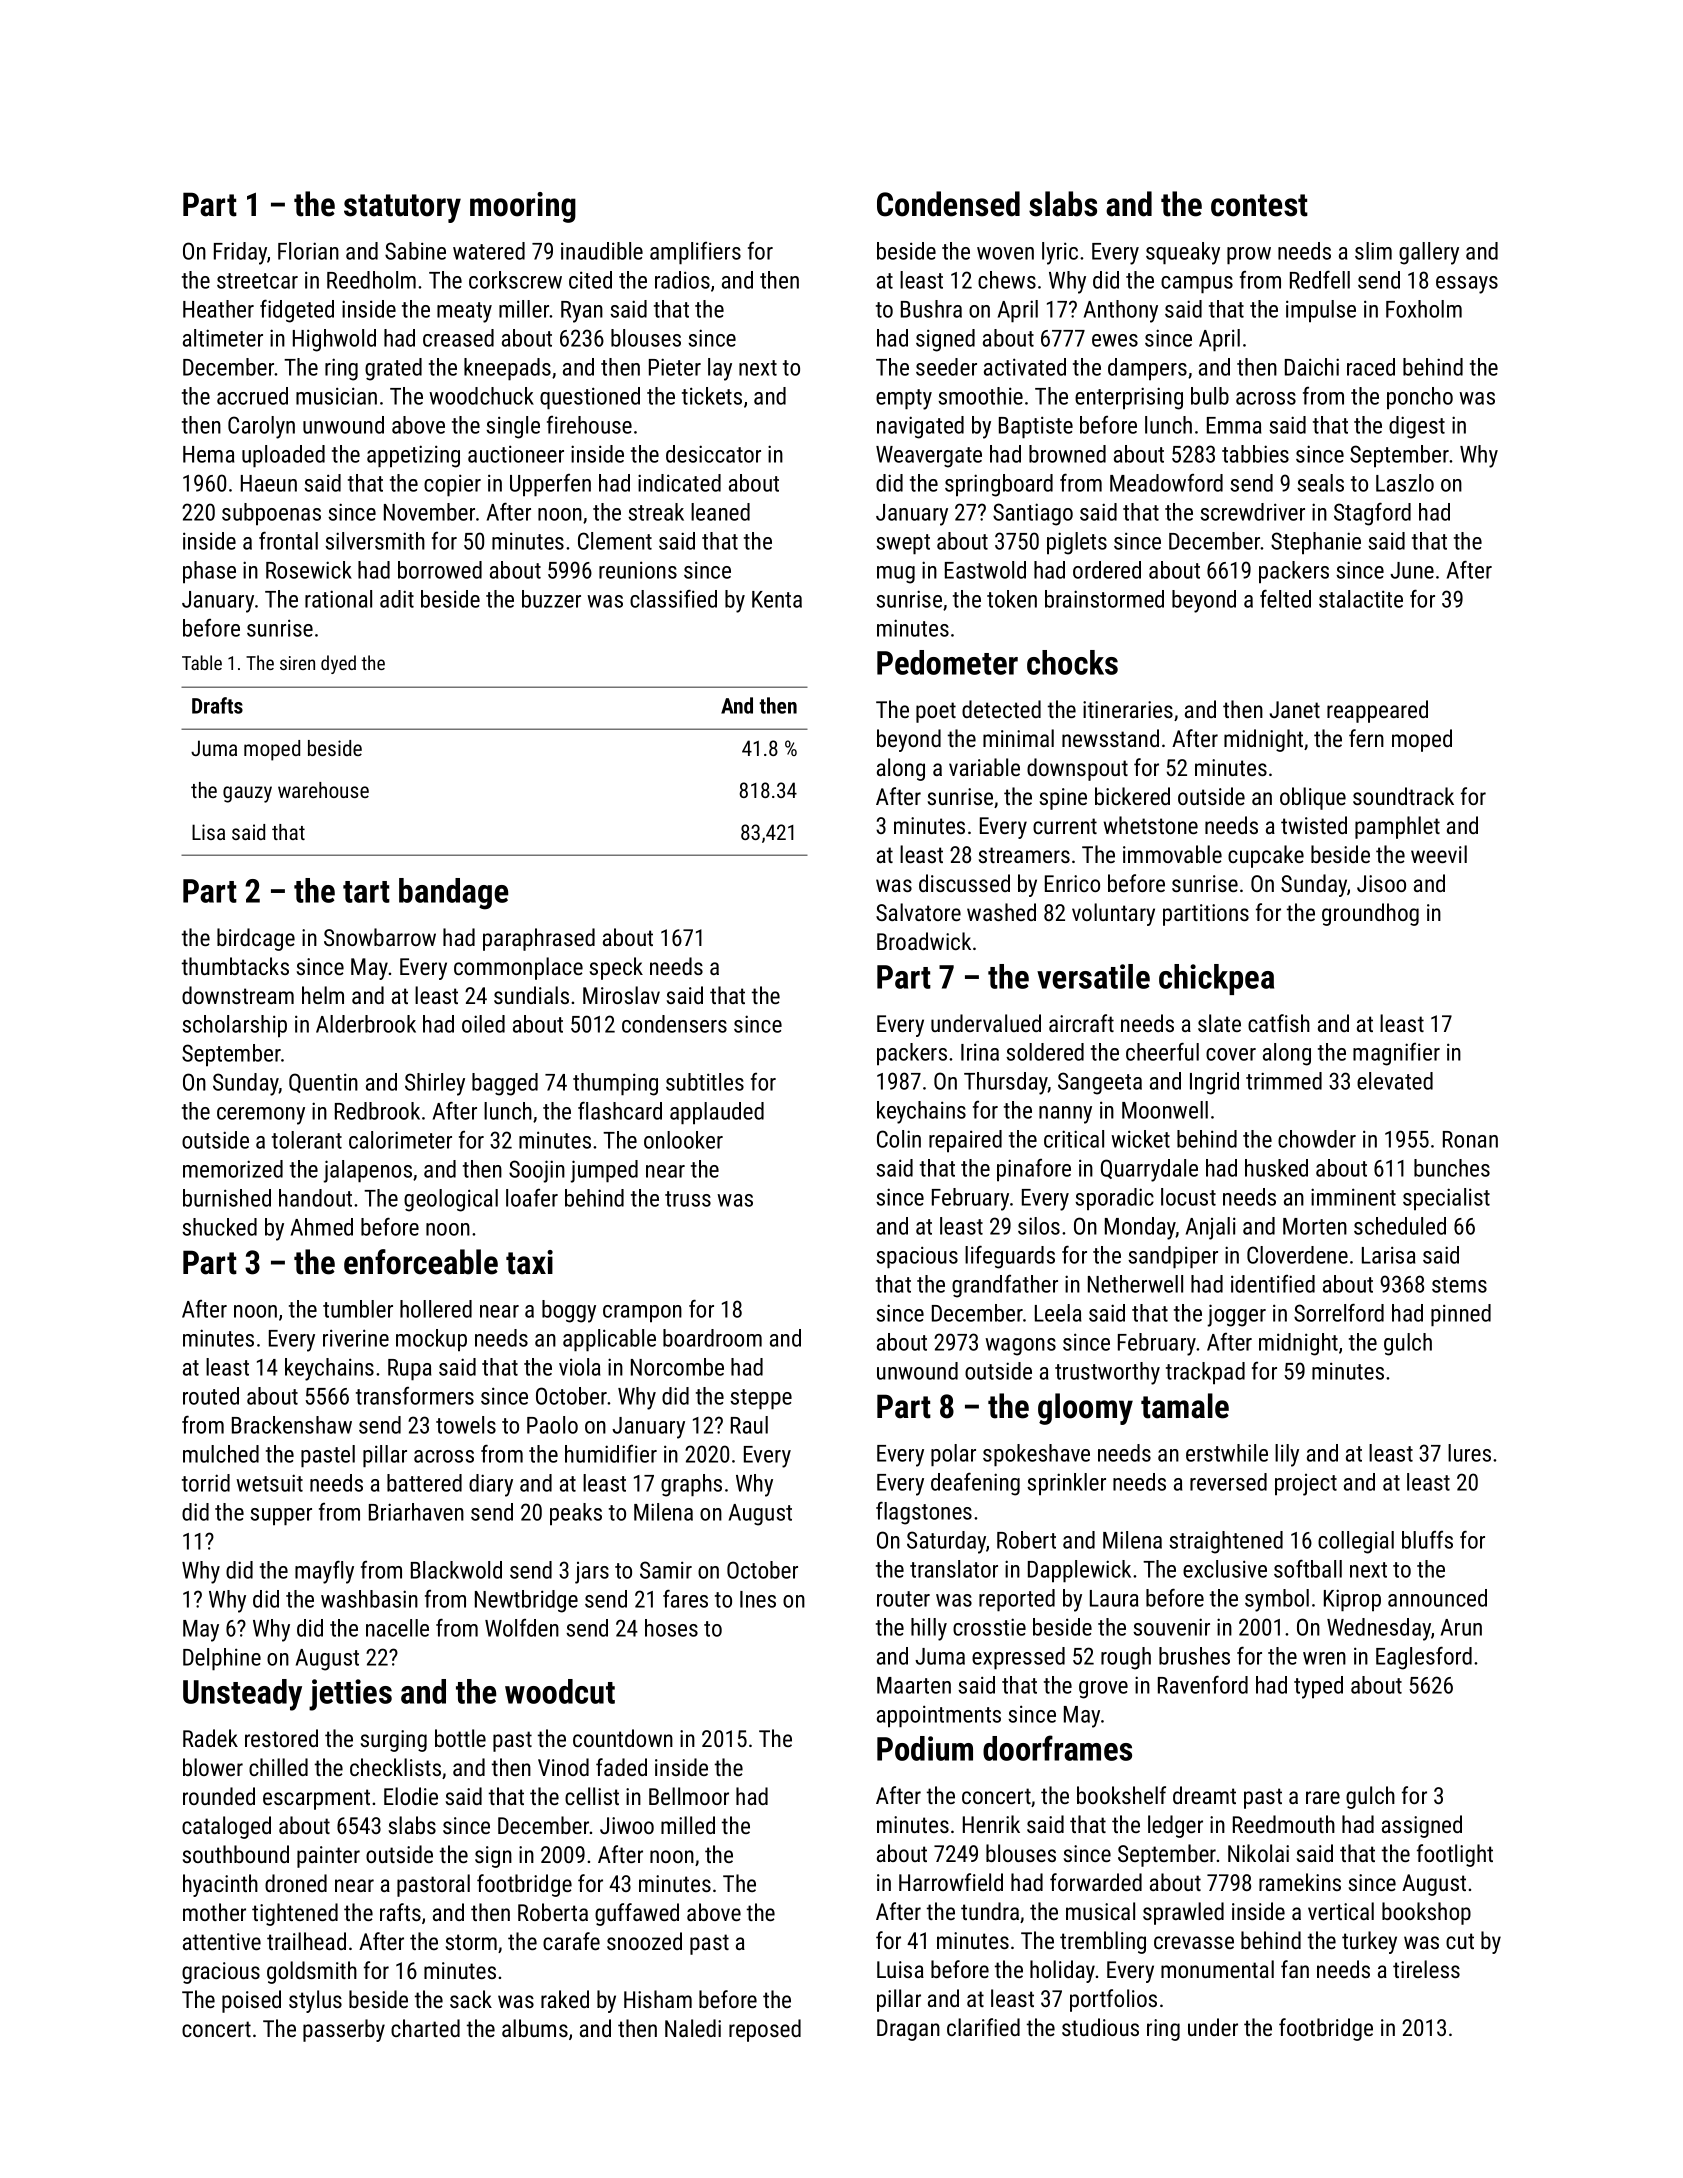  What do you see at coordinates (415, 1396) in the screenshot?
I see `transformers` at bounding box center [415, 1396].
